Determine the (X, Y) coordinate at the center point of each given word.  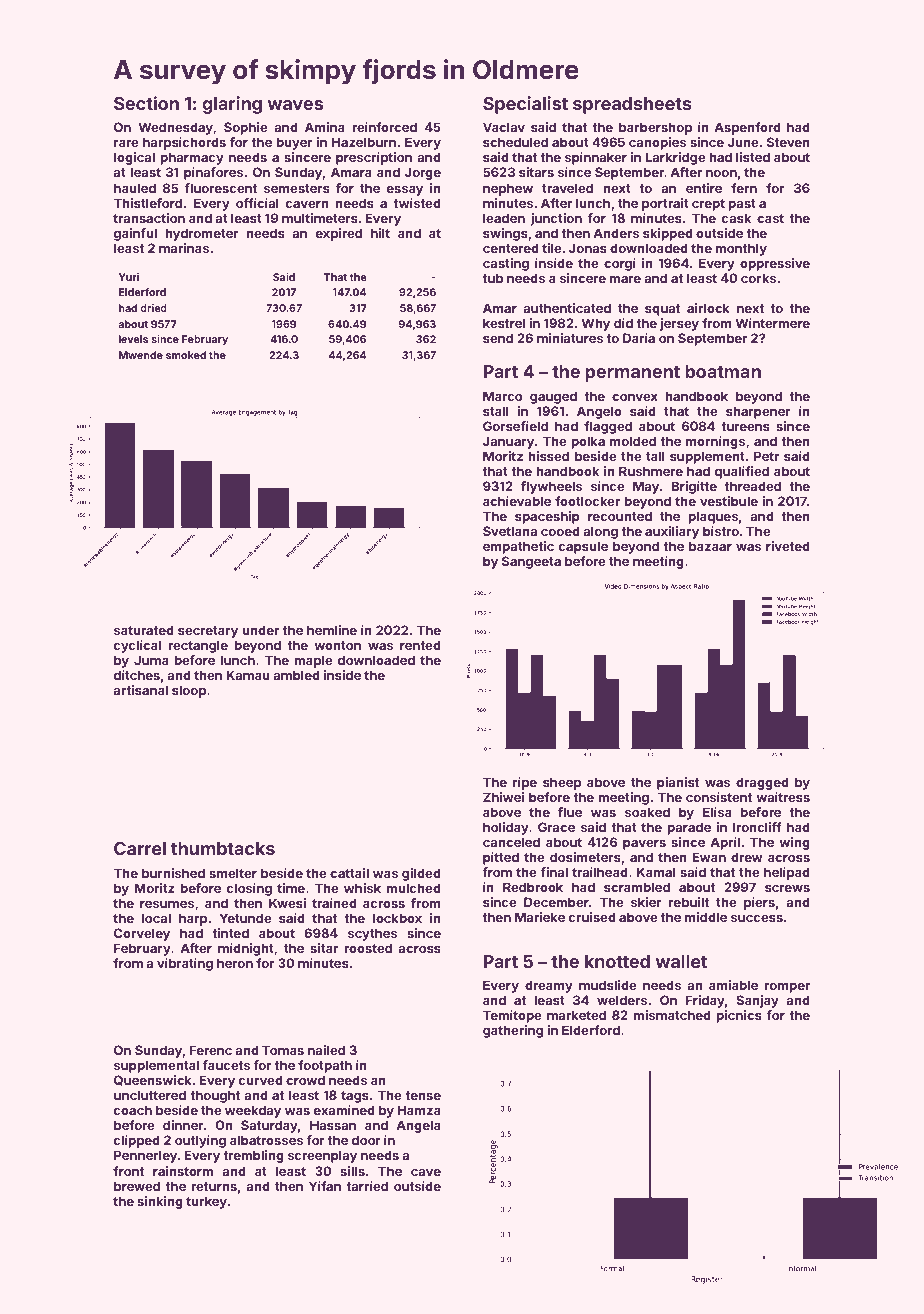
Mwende (141, 355)
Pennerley (145, 1156)
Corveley (142, 934)
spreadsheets (632, 105)
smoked (186, 355)
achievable (517, 501)
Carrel (140, 848)
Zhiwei (503, 797)
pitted (501, 858)
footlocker (587, 501)
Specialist (525, 105)
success (757, 918)
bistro (721, 531)
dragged (762, 783)
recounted (620, 516)
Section (146, 103)
